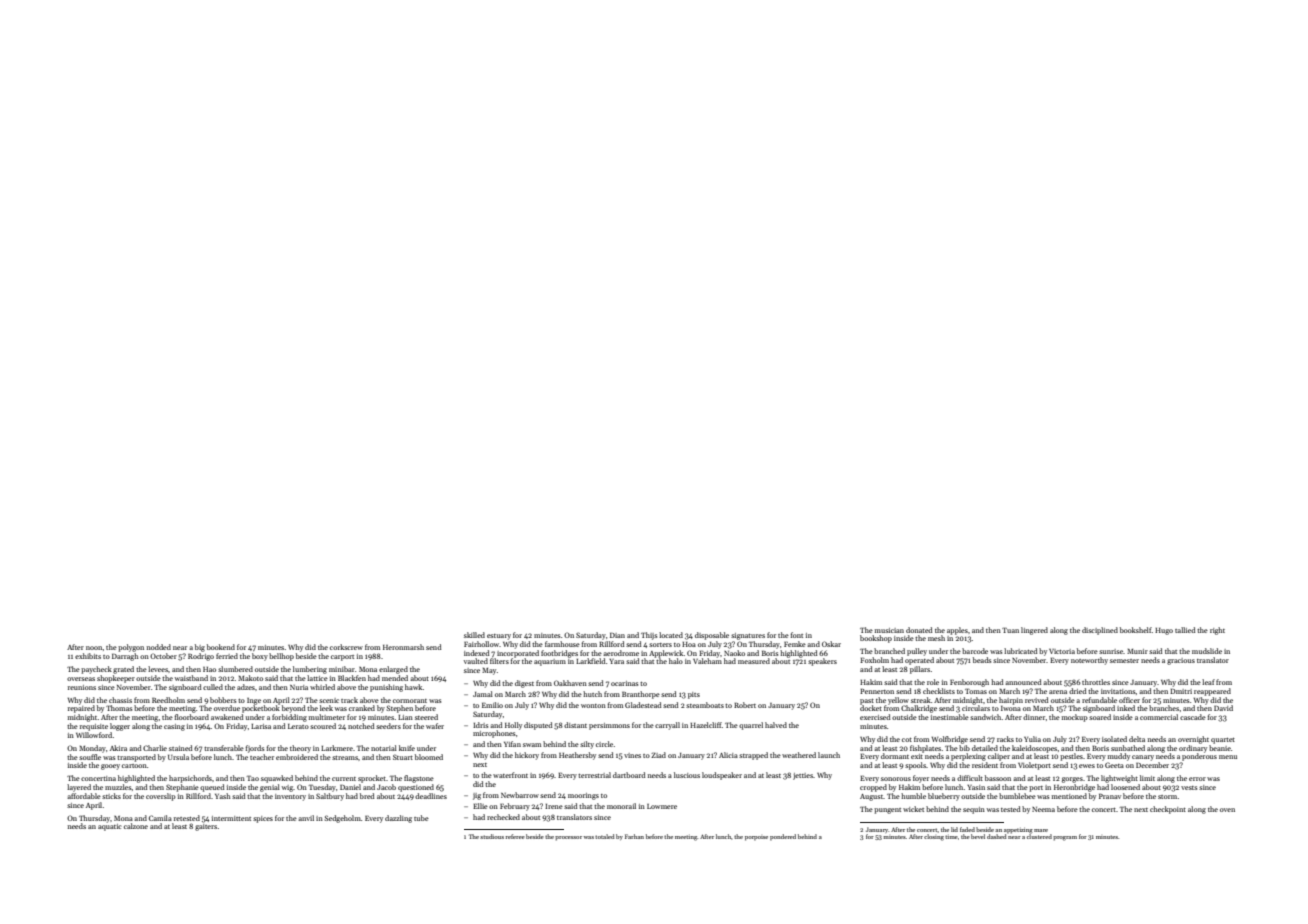  Describe the element at coordinates (776, 725) in the screenshot. I see `halved` at that location.
